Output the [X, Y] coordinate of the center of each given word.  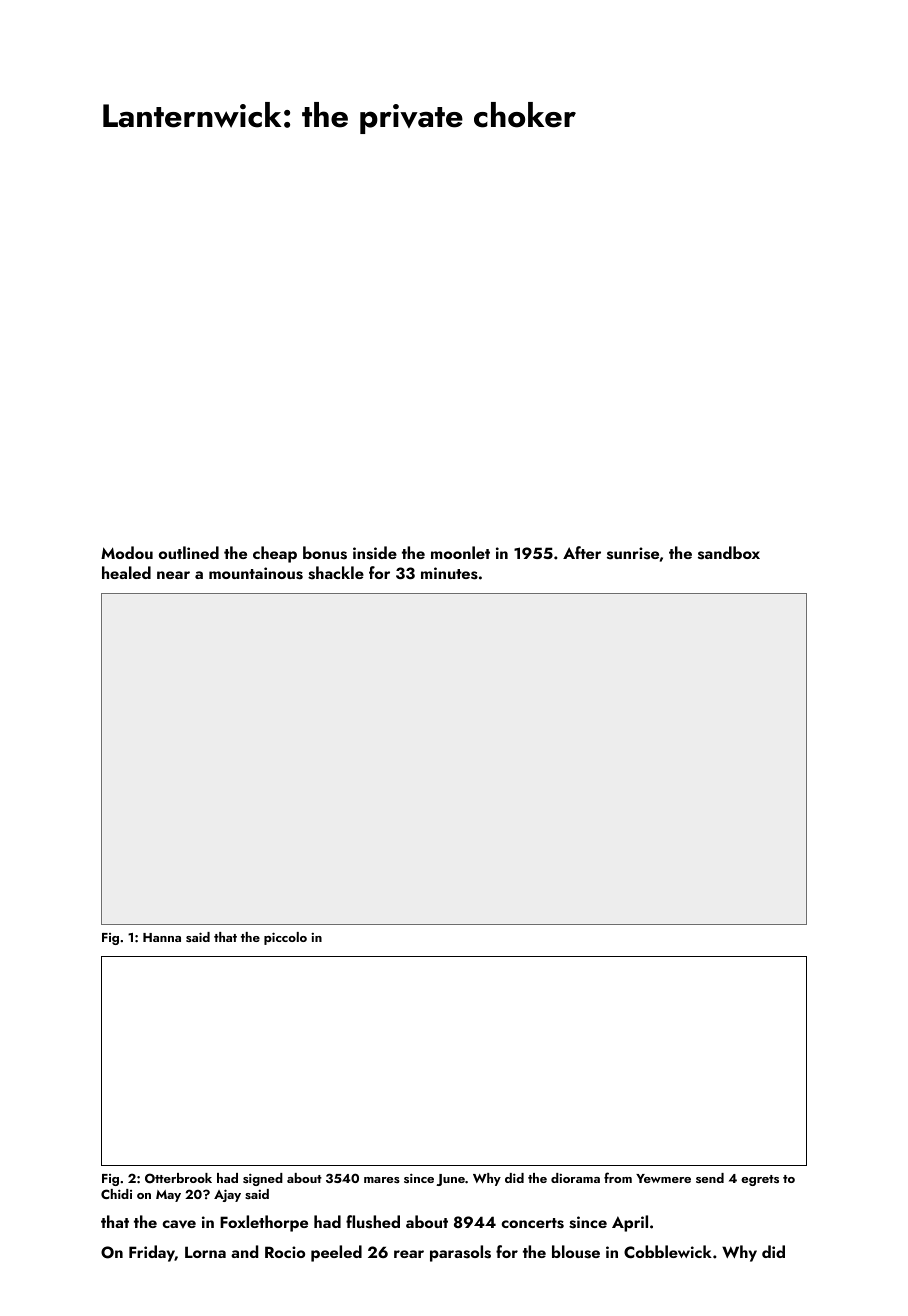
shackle [336, 573]
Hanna [162, 937]
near [173, 575]
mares [382, 1180]
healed [126, 572]
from [618, 1177]
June [450, 1180]
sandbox [729, 553]
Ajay [227, 1195]
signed [263, 1179]
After [582, 552]
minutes [449, 573]
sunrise [633, 553]
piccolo [285, 938]
